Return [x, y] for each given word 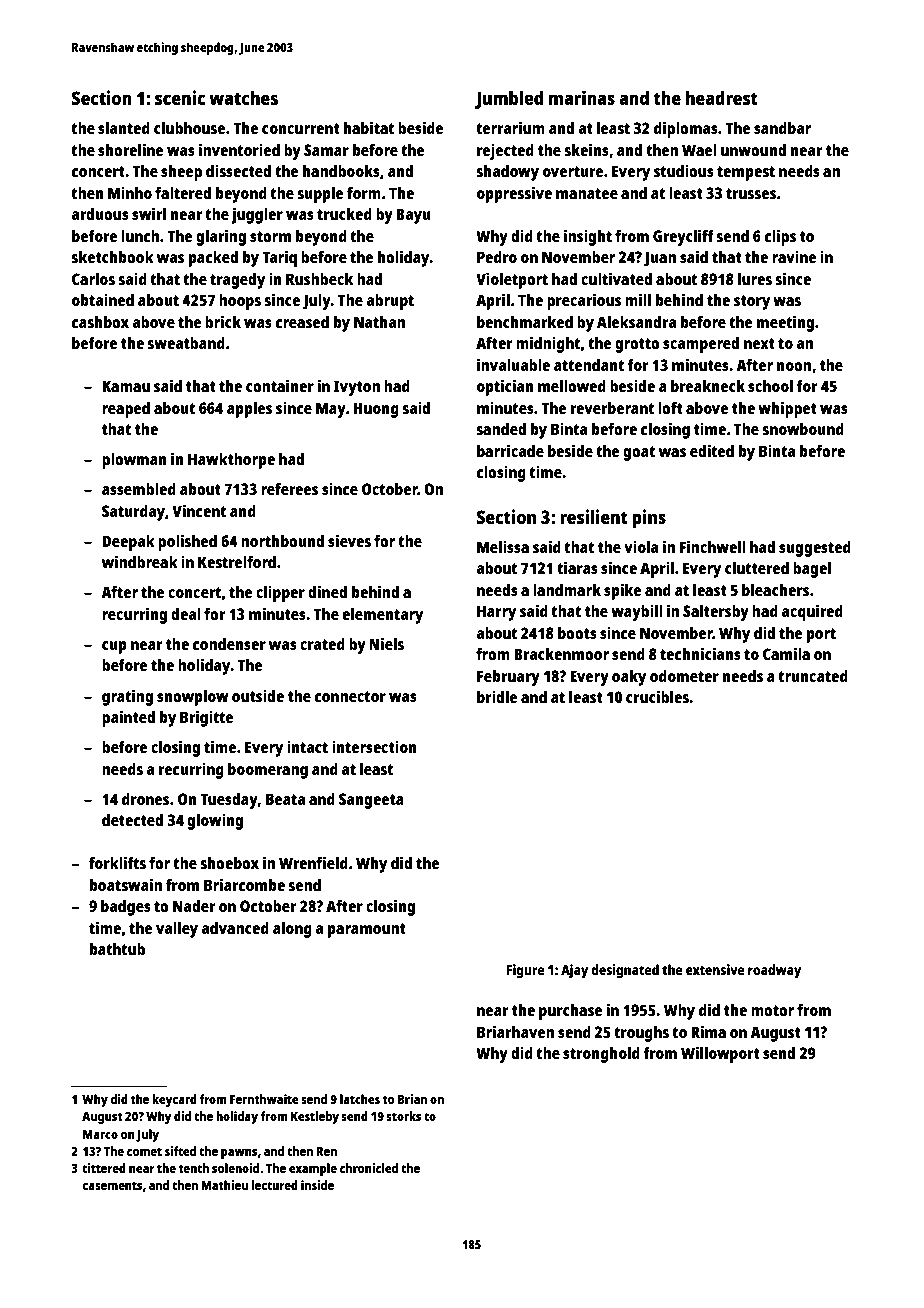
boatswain [126, 884]
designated [625, 971]
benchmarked [525, 322]
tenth [194, 1168]
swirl [149, 213]
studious [684, 170]
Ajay [574, 971]
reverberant [612, 408]
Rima [708, 1031]
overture [573, 171]
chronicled [369, 1168]
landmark [567, 590]
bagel [812, 570]
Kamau [126, 386]
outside [258, 695]
